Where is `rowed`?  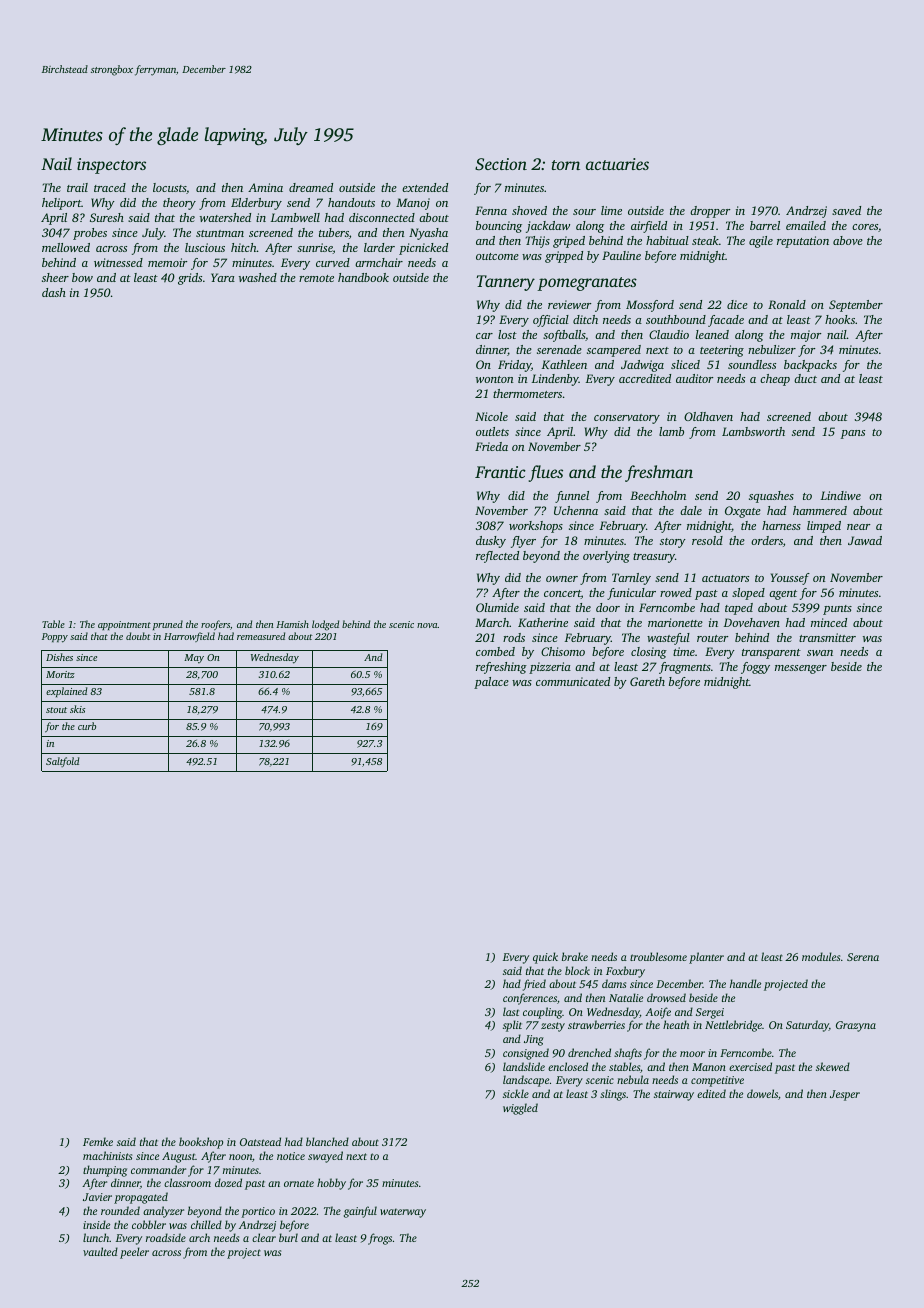
rowed is located at coordinates (676, 592).
